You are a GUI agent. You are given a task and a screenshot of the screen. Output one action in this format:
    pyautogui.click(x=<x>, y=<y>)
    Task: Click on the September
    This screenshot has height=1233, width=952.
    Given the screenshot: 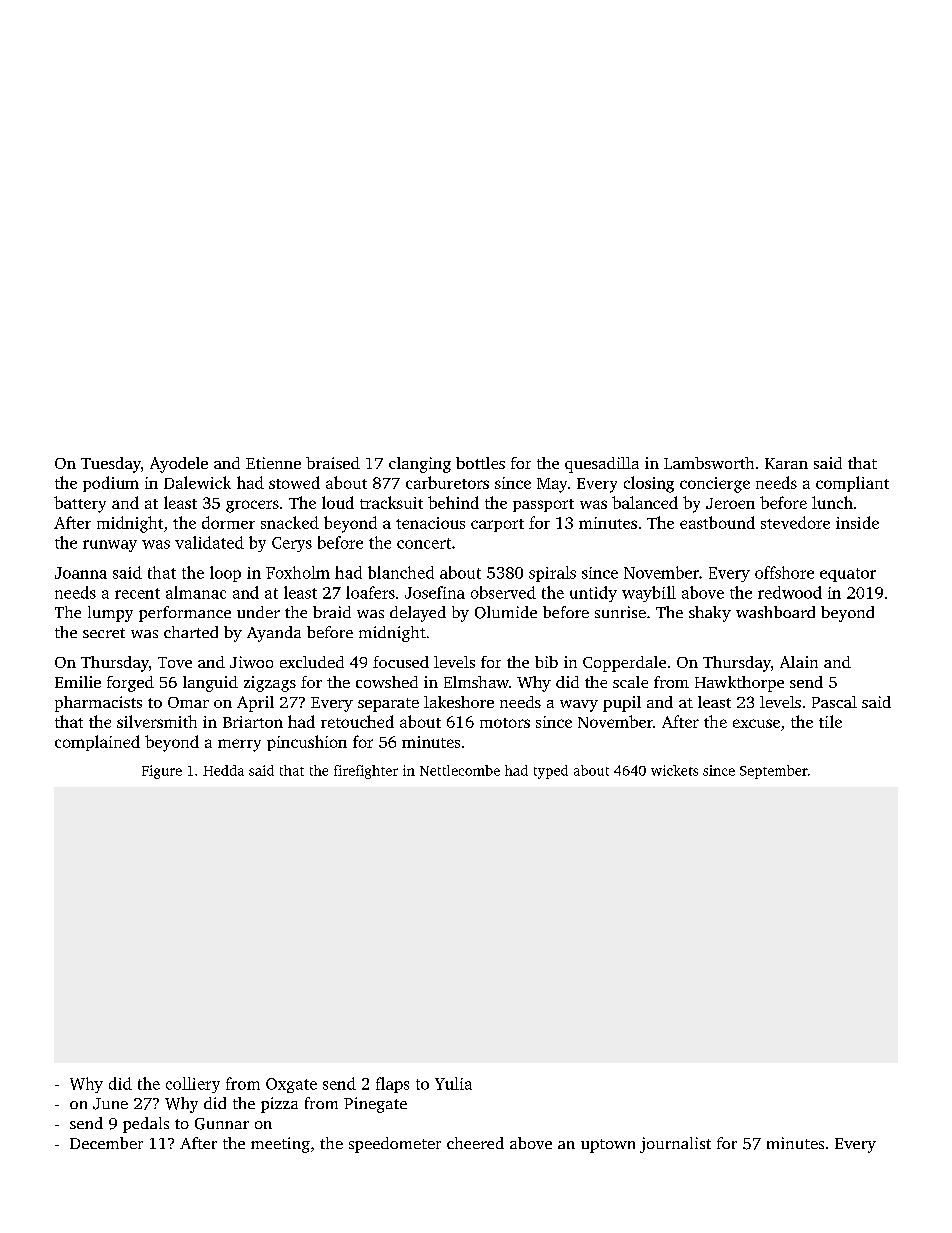 What is the action you would take?
    pyautogui.click(x=774, y=772)
